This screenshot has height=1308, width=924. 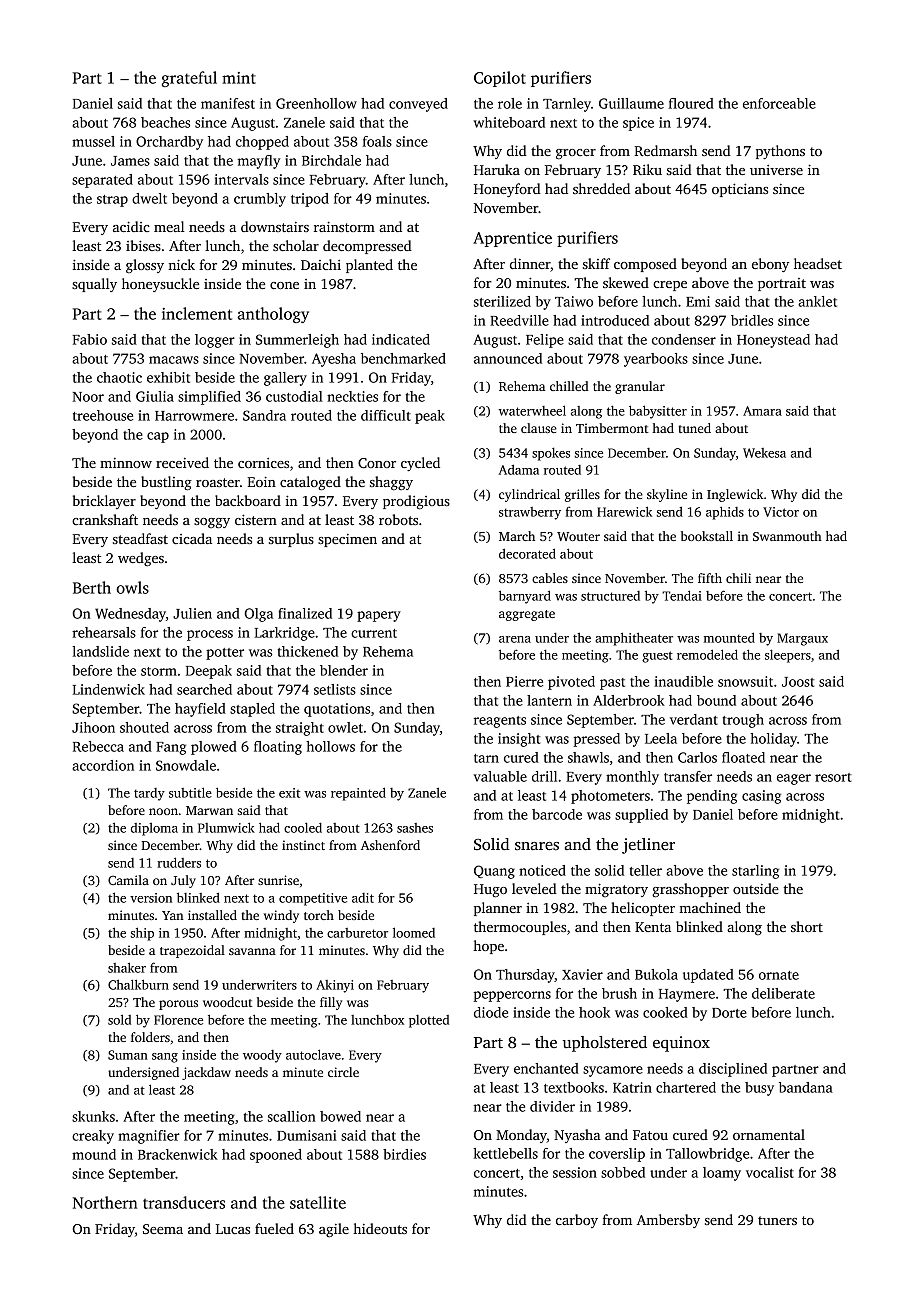 I want to click on Honeyford, so click(x=507, y=190).
